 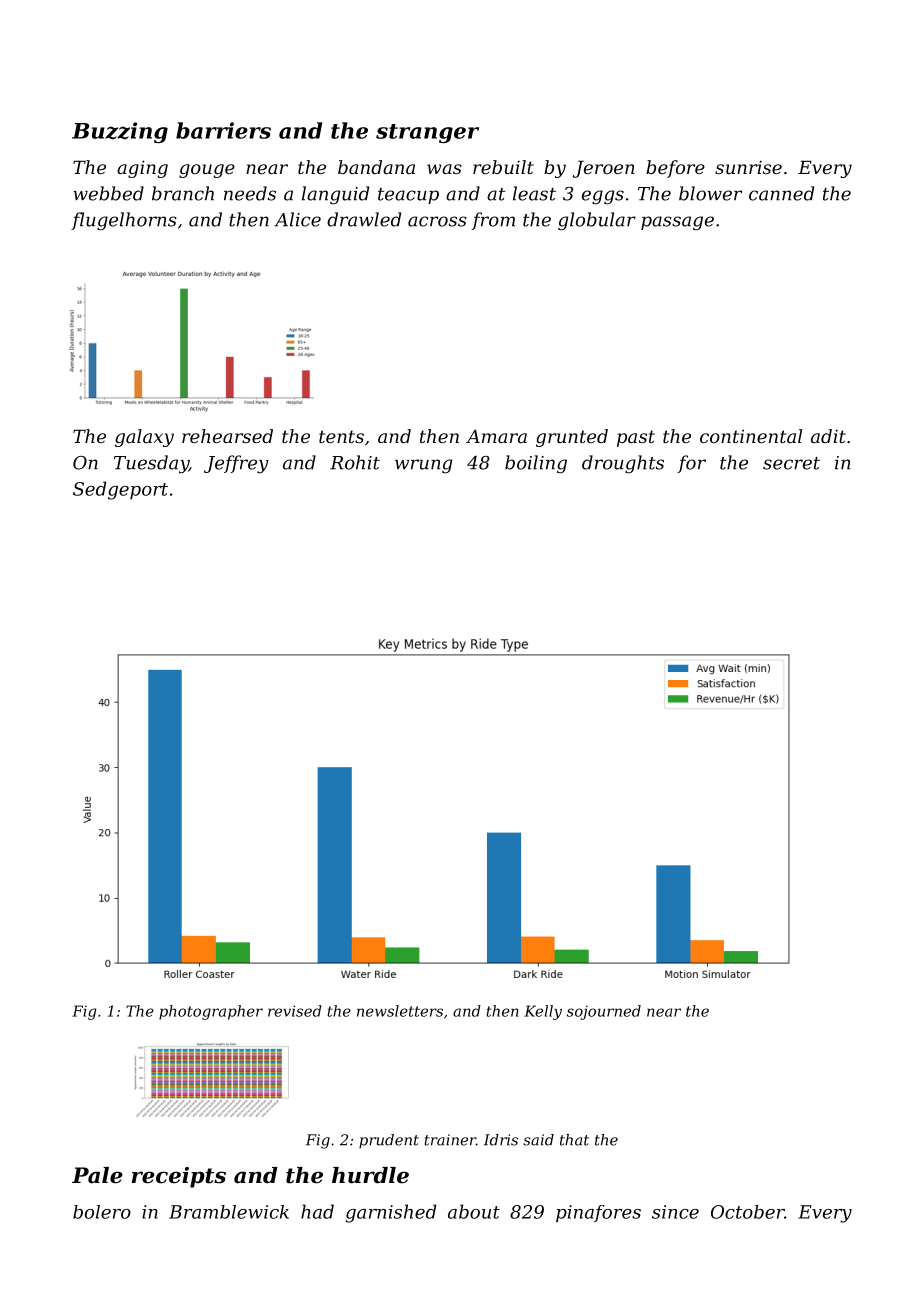 What do you see at coordinates (408, 196) in the document?
I see `teacup` at bounding box center [408, 196].
